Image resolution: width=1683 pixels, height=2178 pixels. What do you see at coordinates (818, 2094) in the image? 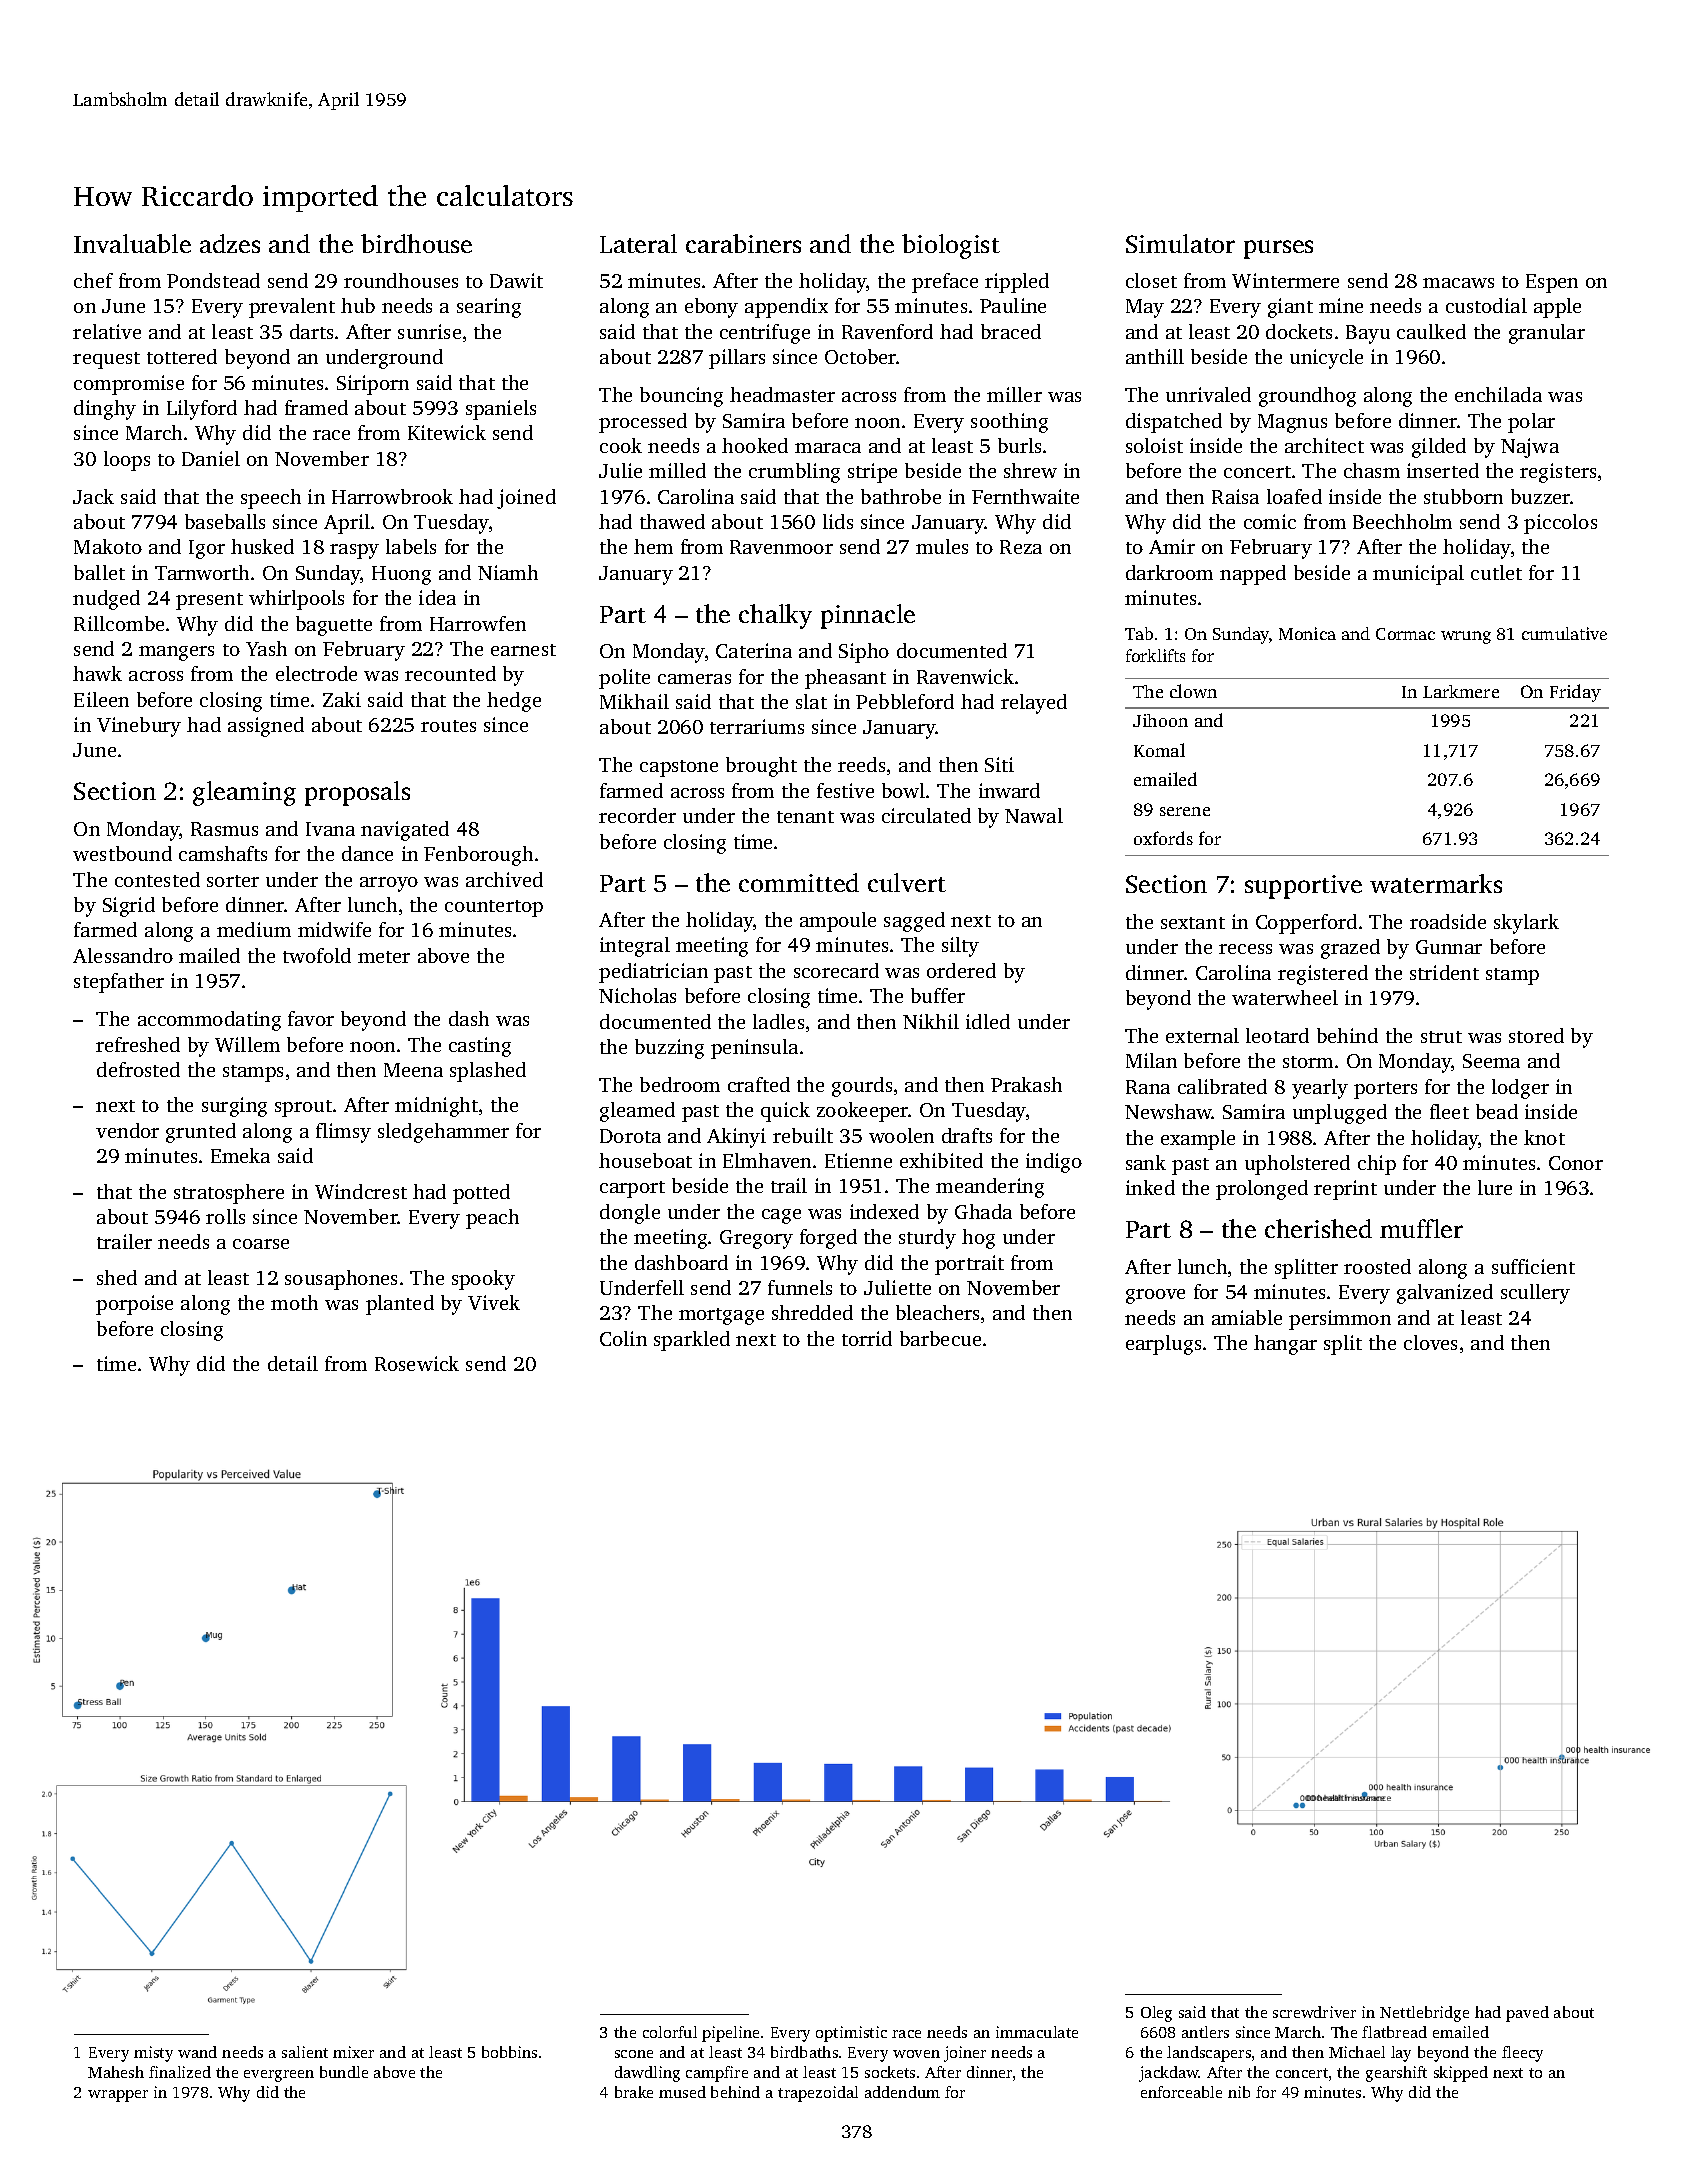
I see `trapezoidal` at bounding box center [818, 2094].
